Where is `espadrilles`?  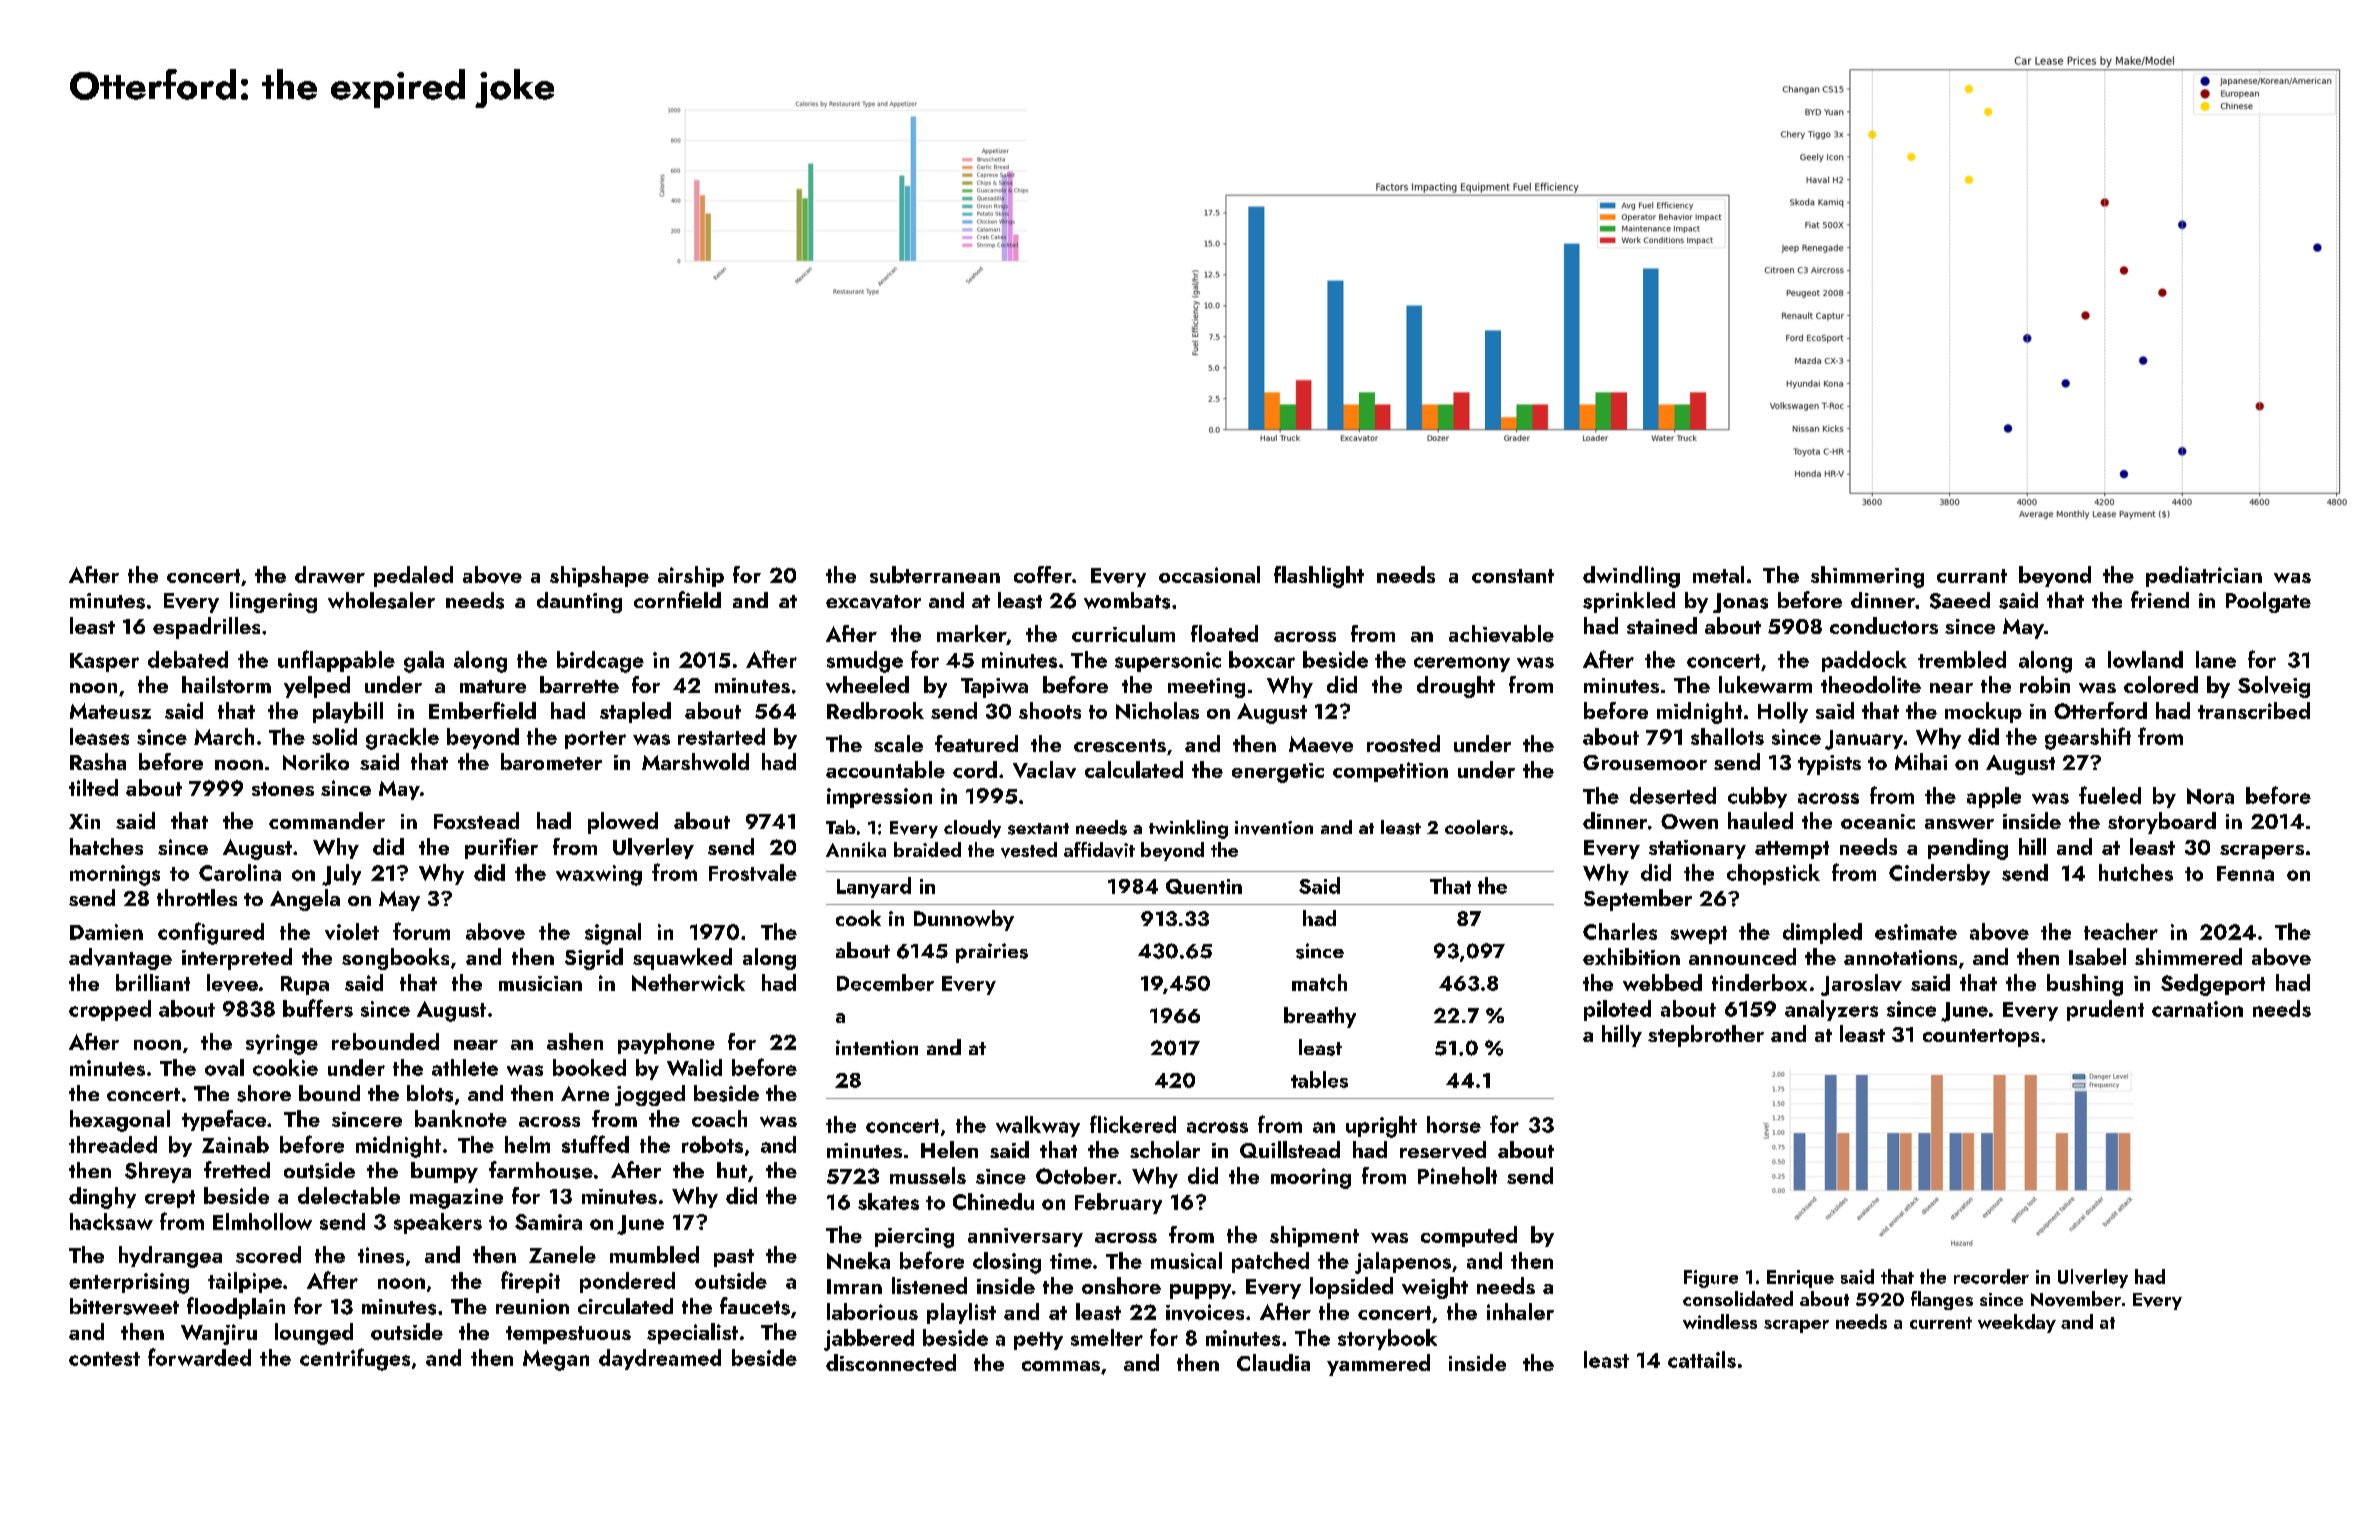 espadrilles is located at coordinates (206, 628).
